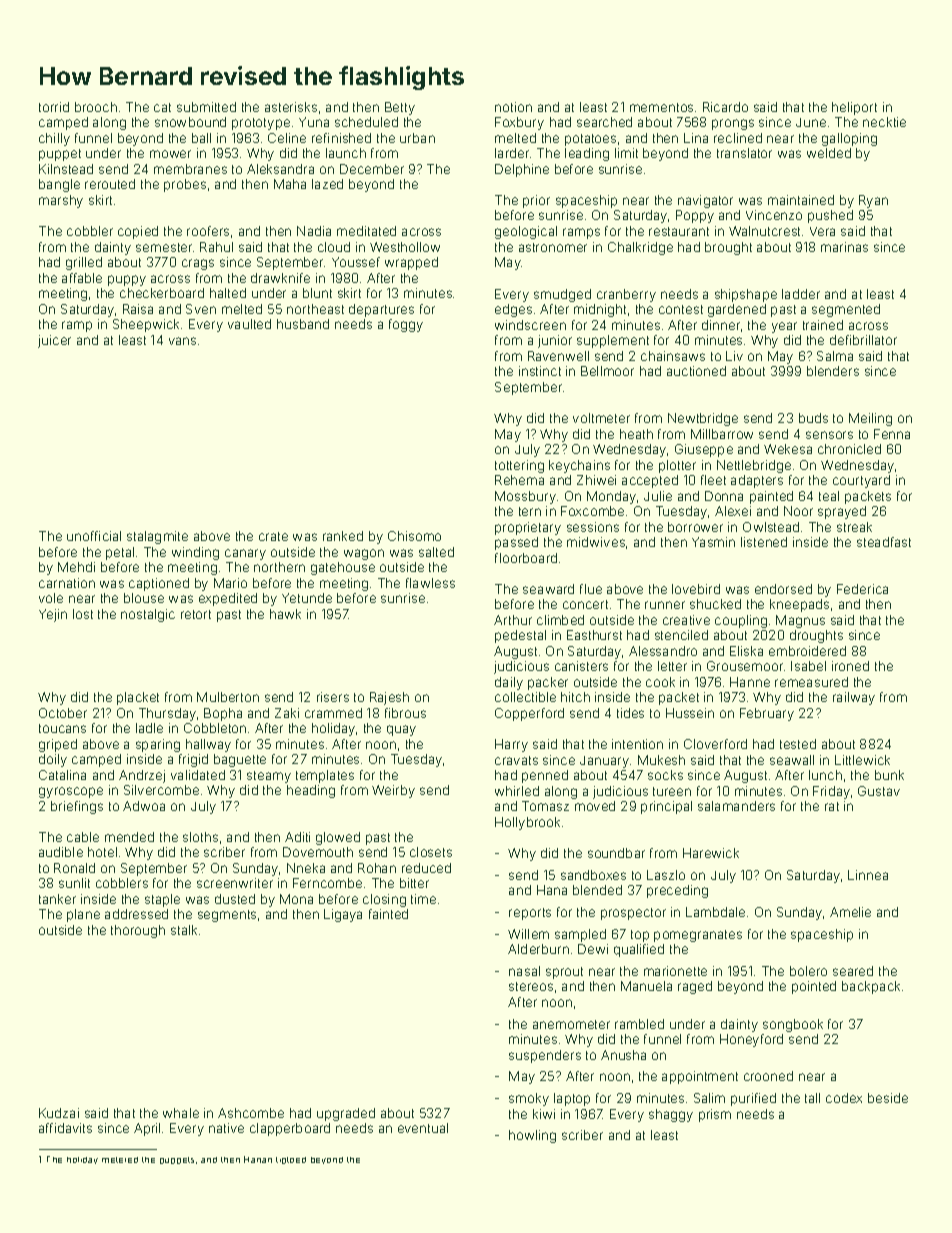  I want to click on submitted, so click(206, 107).
